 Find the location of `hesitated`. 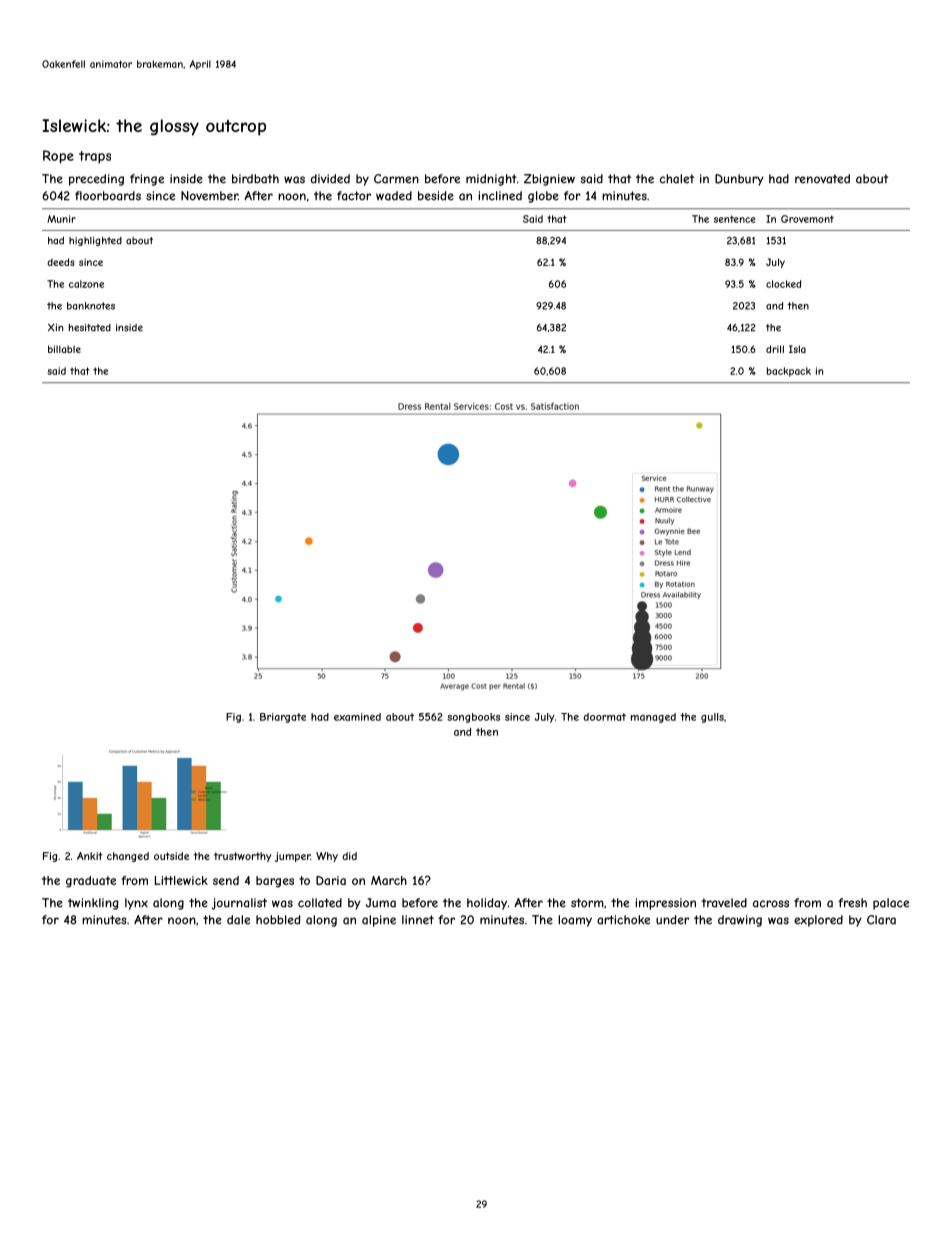

hesitated is located at coordinates (90, 328).
